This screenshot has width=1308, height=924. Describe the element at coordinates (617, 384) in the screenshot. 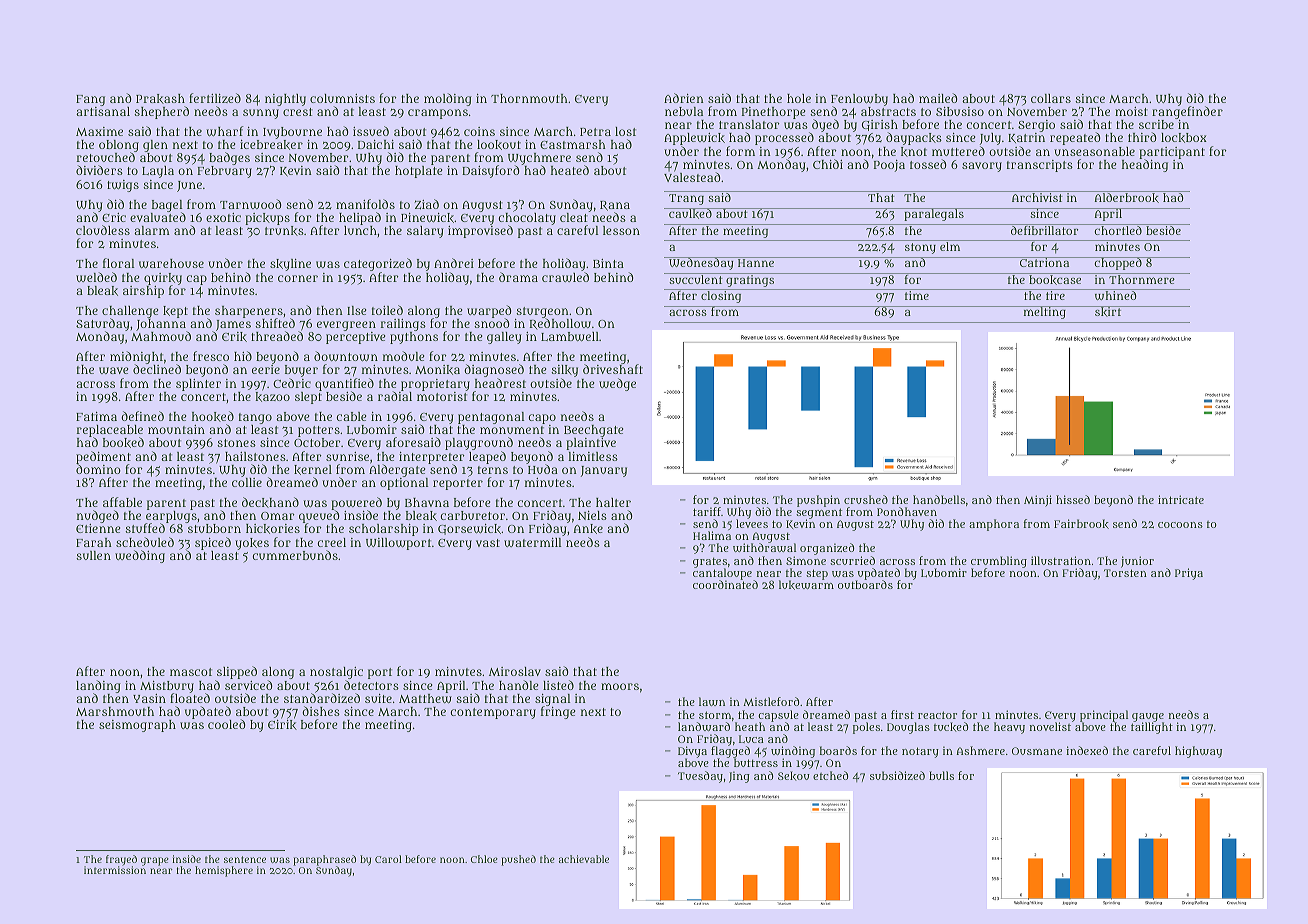

I see `wedge` at that location.
